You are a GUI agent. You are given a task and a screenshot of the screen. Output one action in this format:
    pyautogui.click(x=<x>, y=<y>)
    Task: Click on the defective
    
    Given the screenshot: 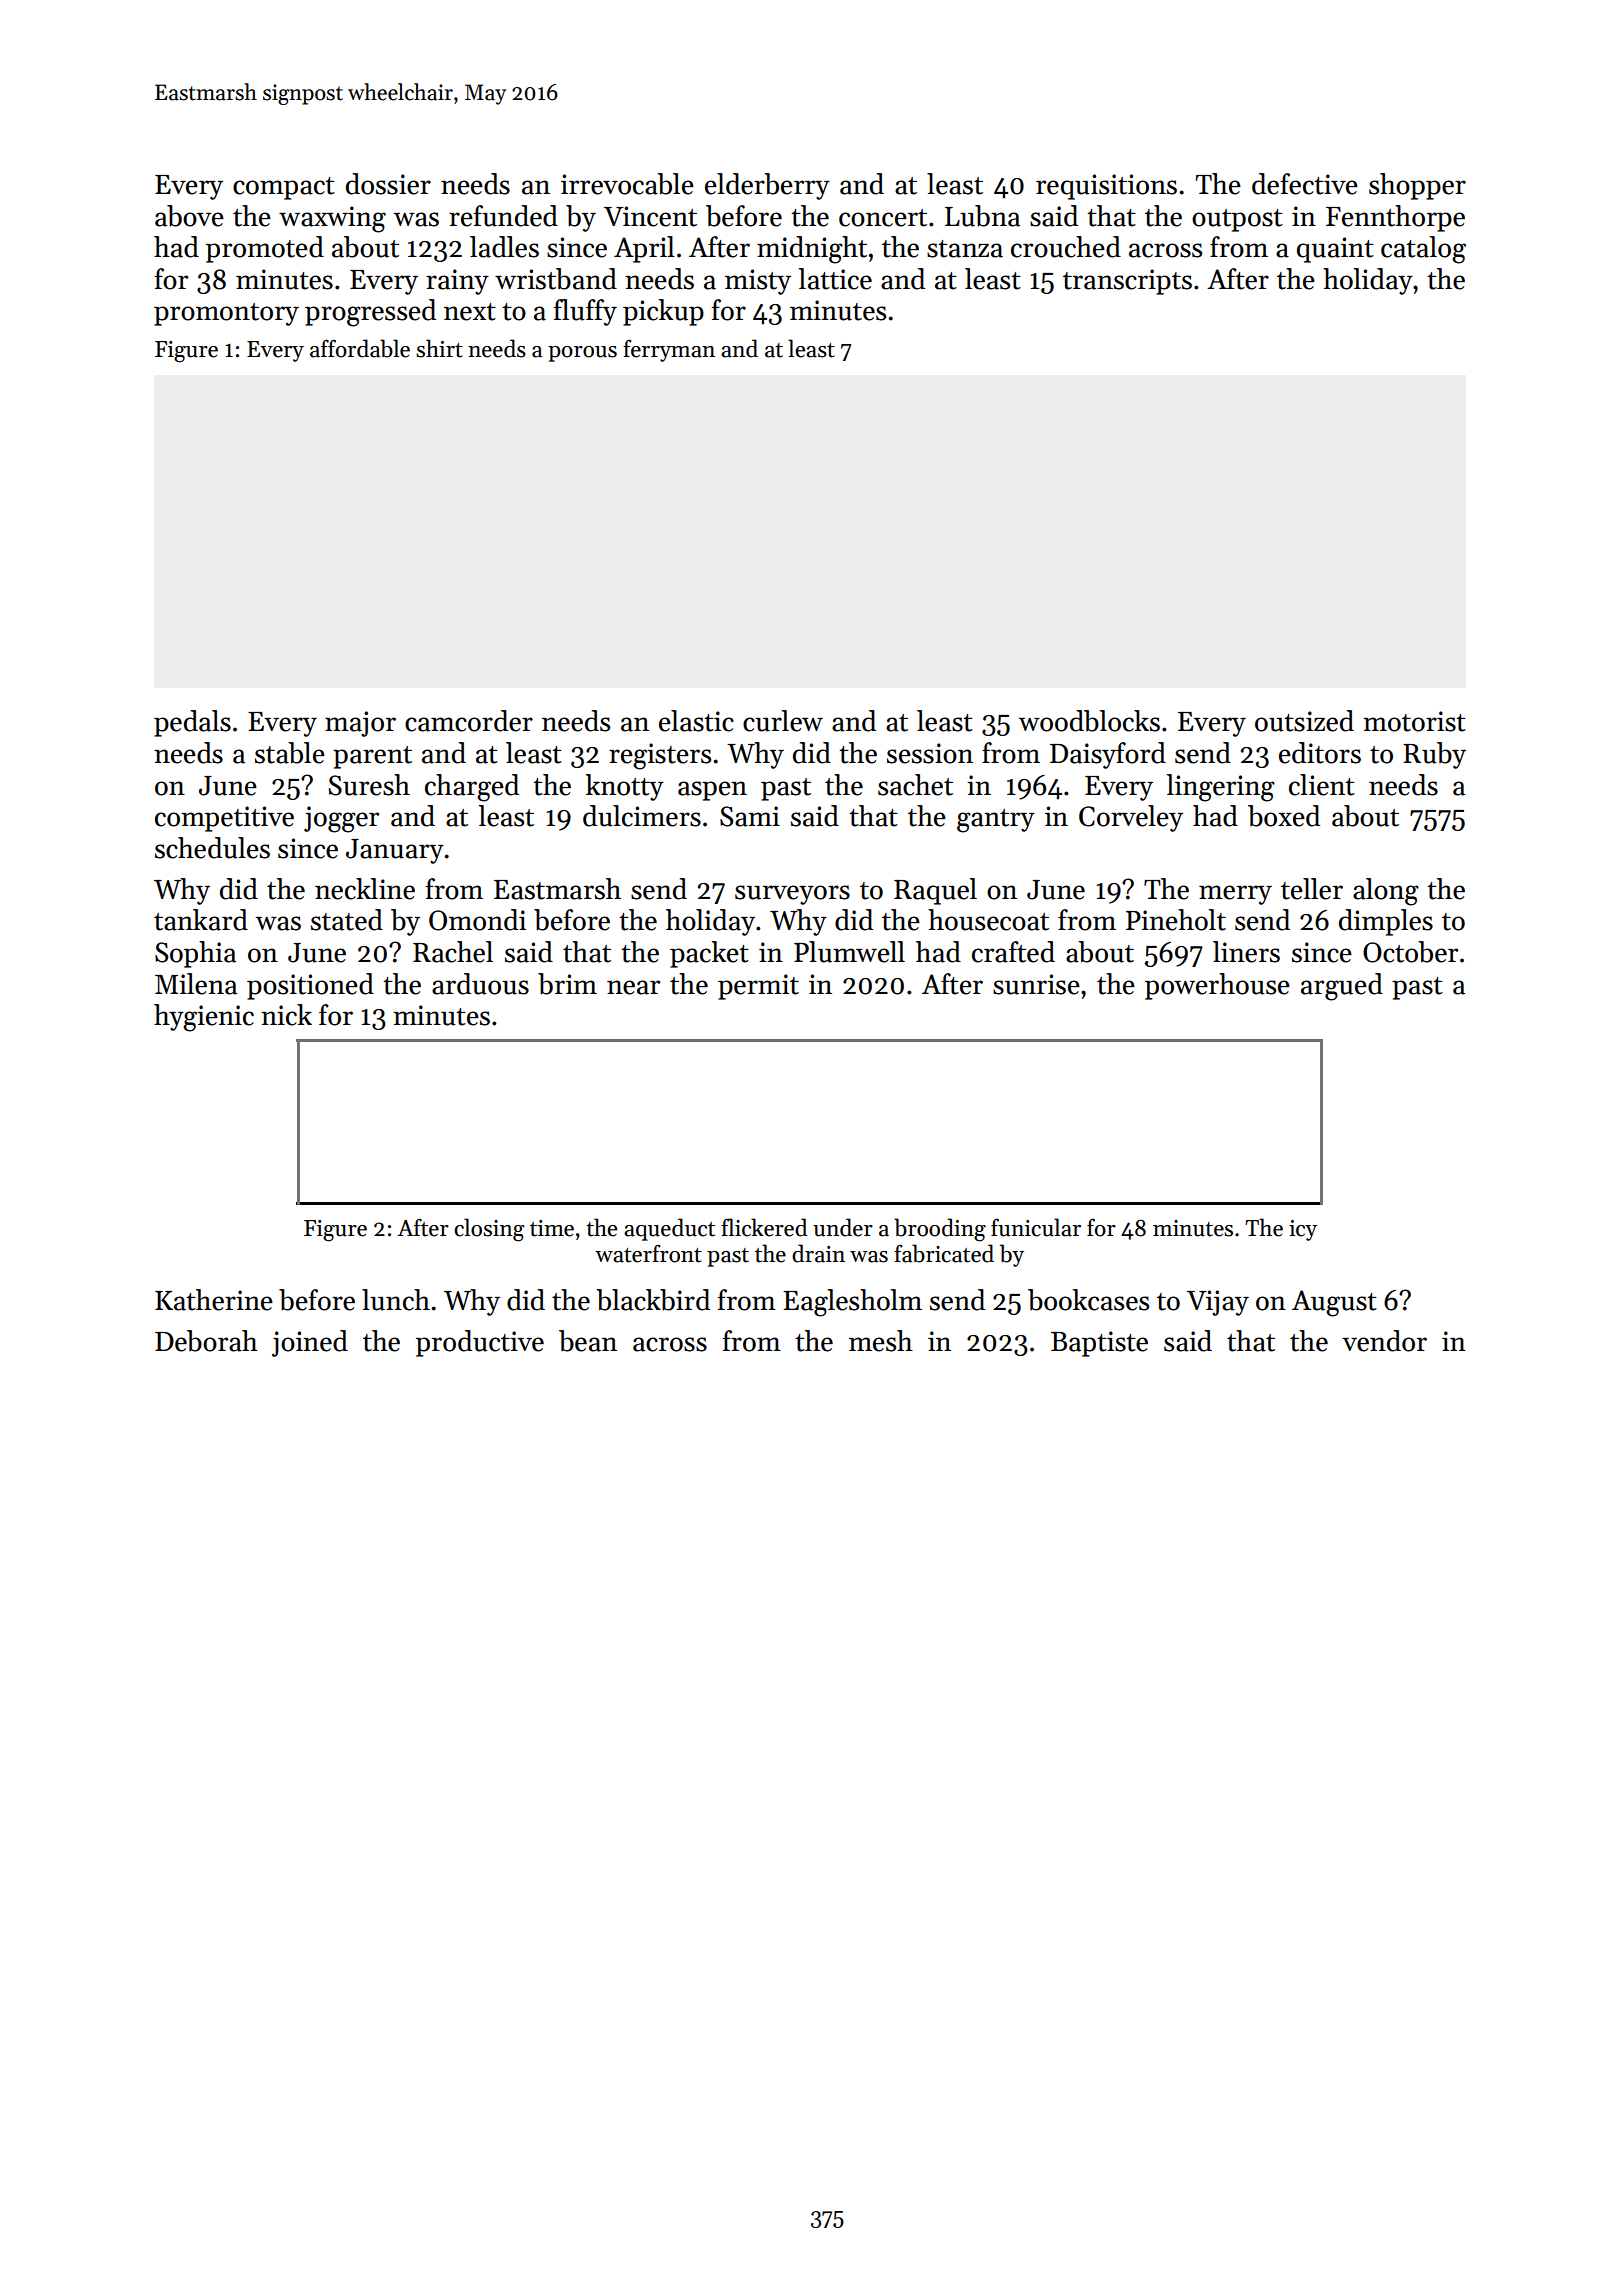 What is the action you would take?
    pyautogui.click(x=1305, y=184)
